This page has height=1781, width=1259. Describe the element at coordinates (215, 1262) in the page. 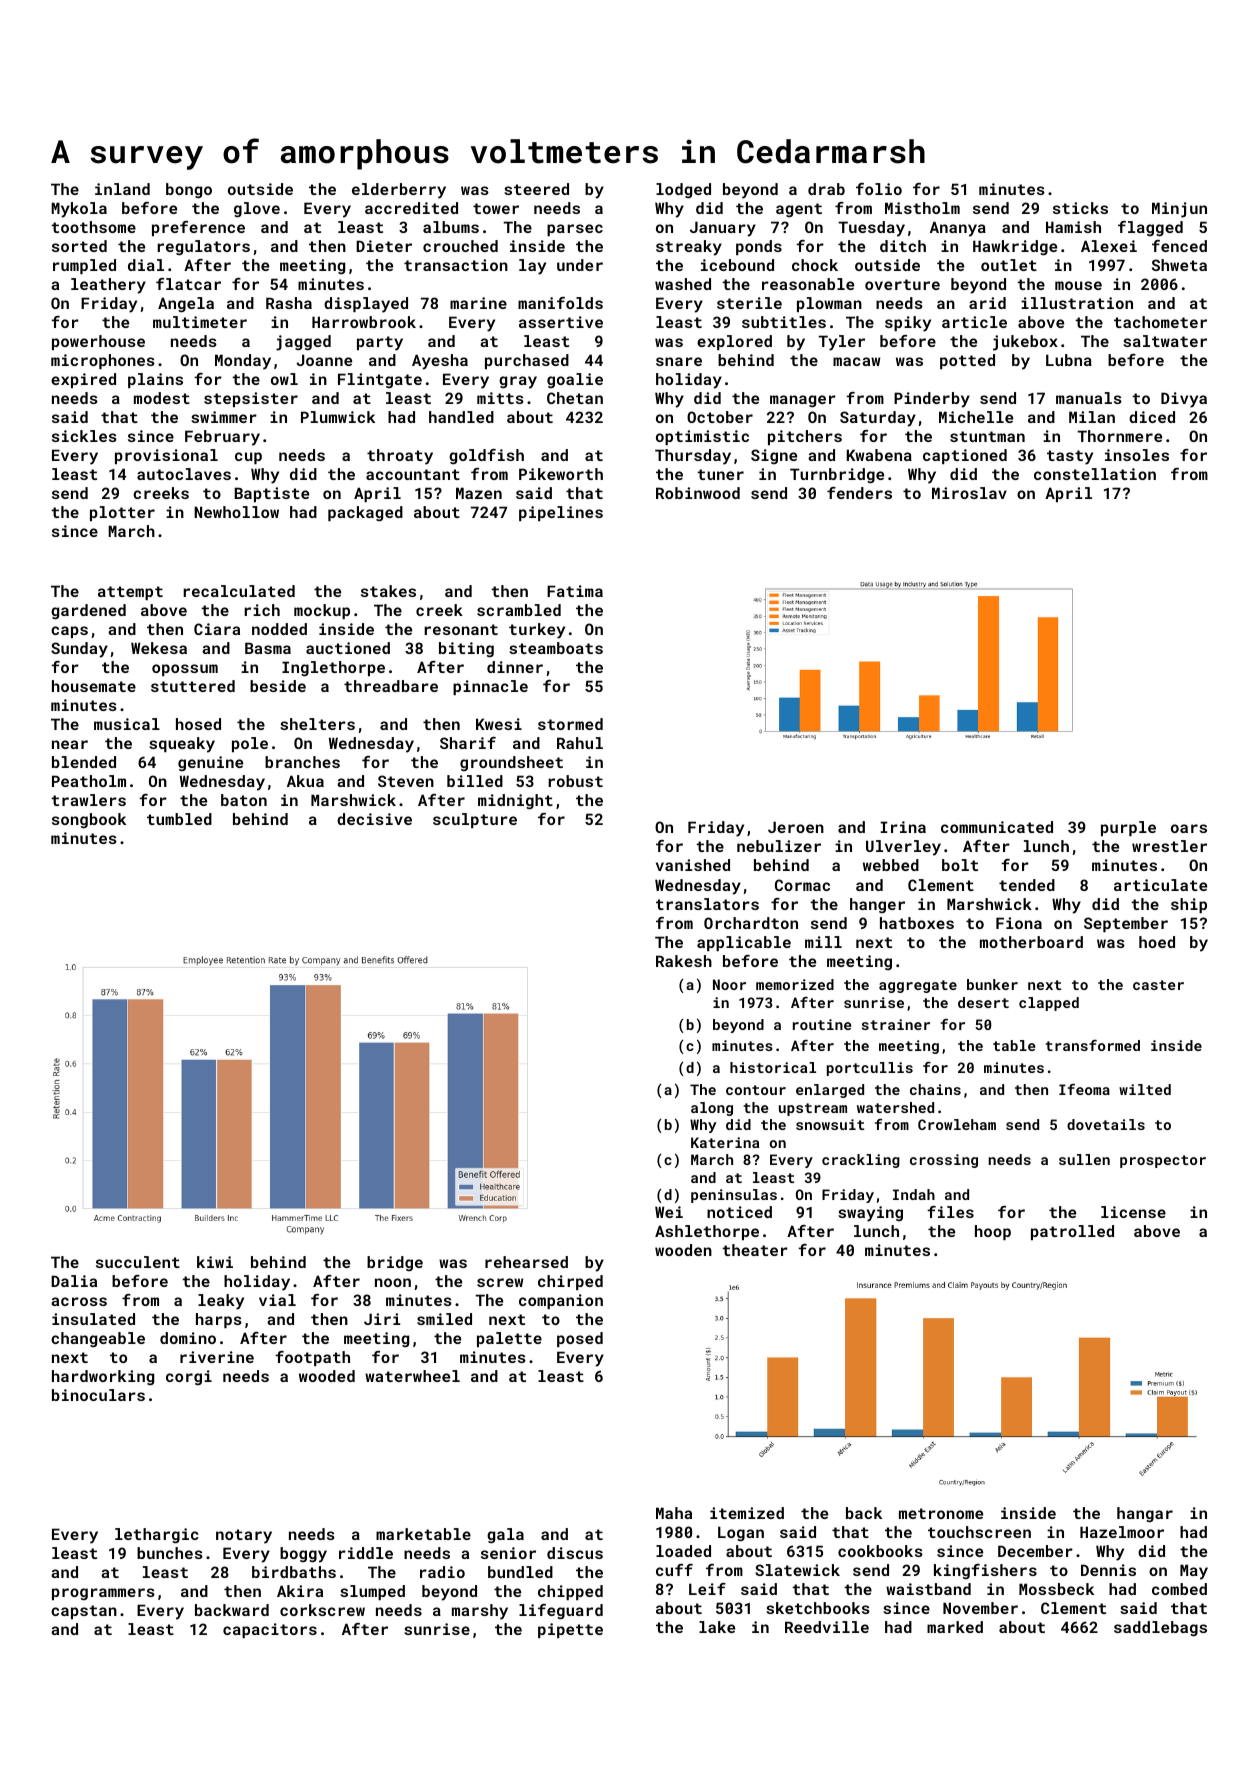

I see `kiwi` at that location.
